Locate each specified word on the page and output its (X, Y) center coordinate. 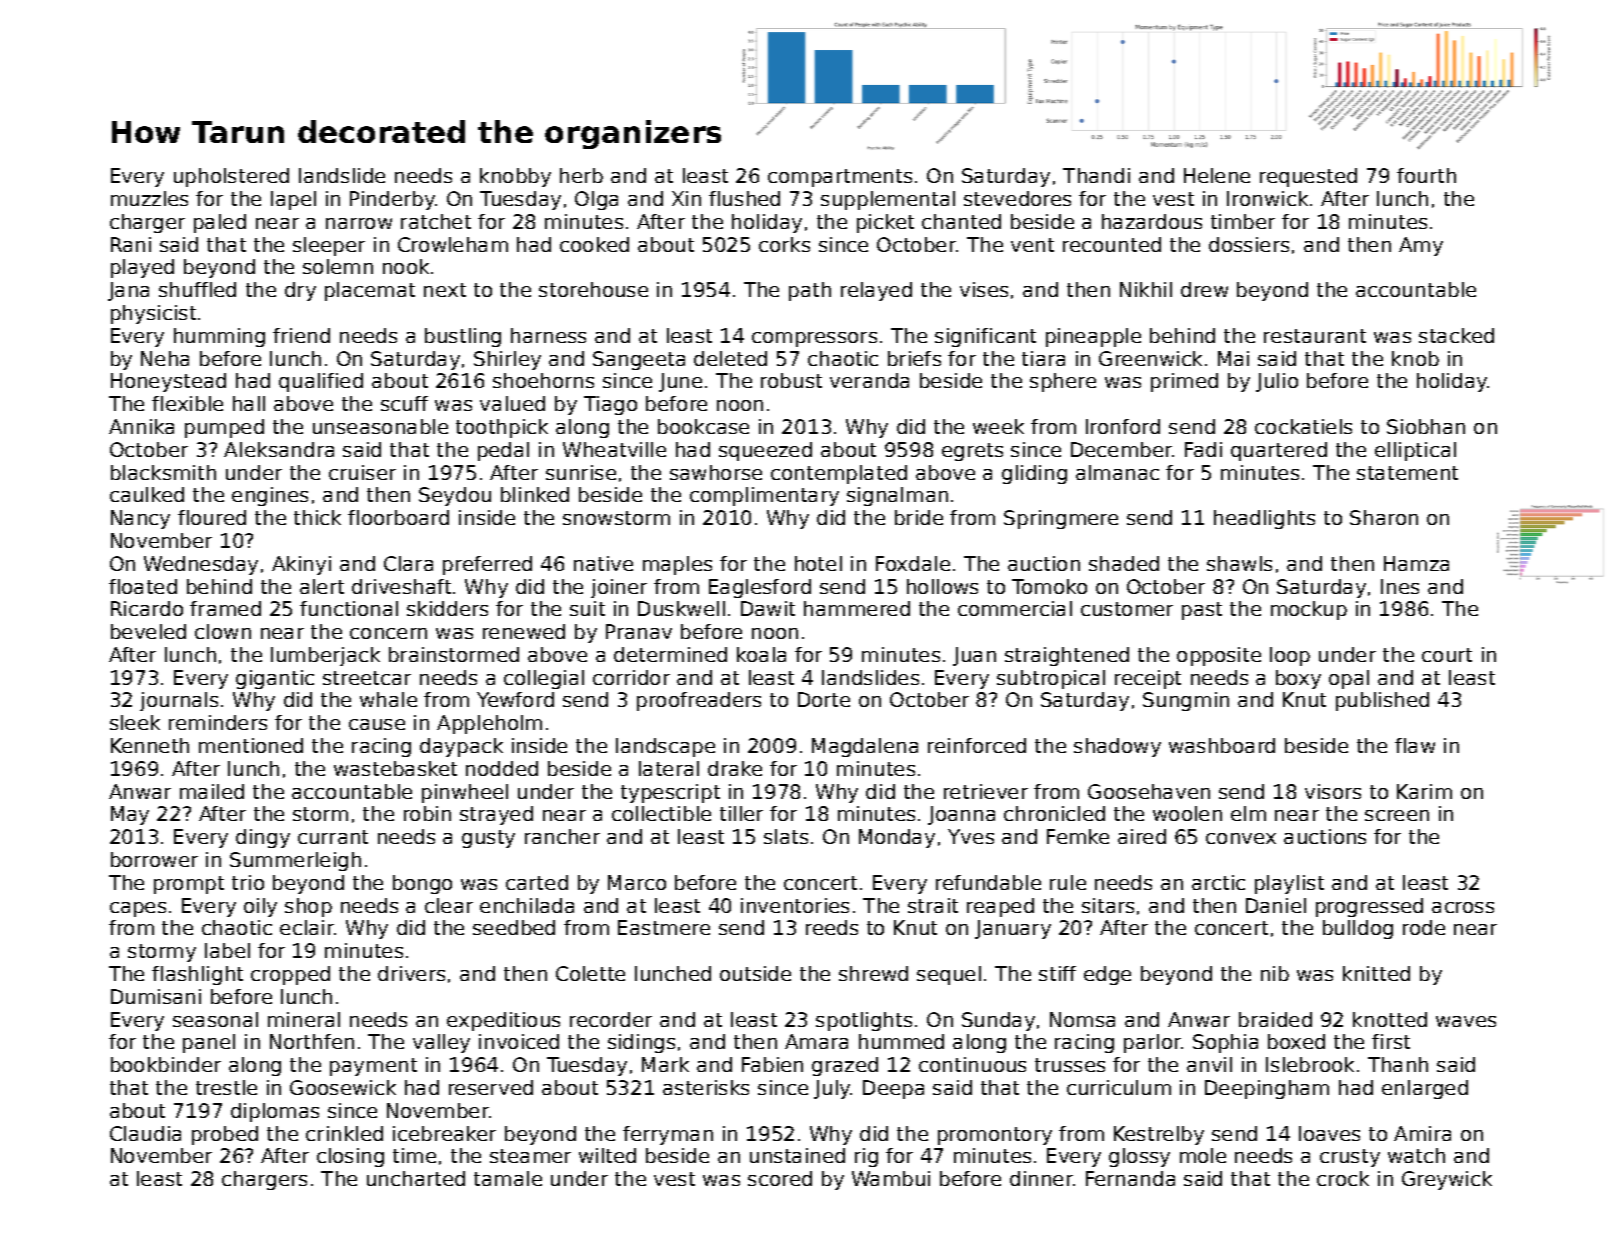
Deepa (893, 1089)
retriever (986, 791)
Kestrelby (1159, 1135)
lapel (293, 200)
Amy (1421, 246)
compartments (840, 178)
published (1382, 701)
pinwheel (465, 793)
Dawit (768, 608)
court (1447, 655)
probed (225, 1135)
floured (212, 517)
